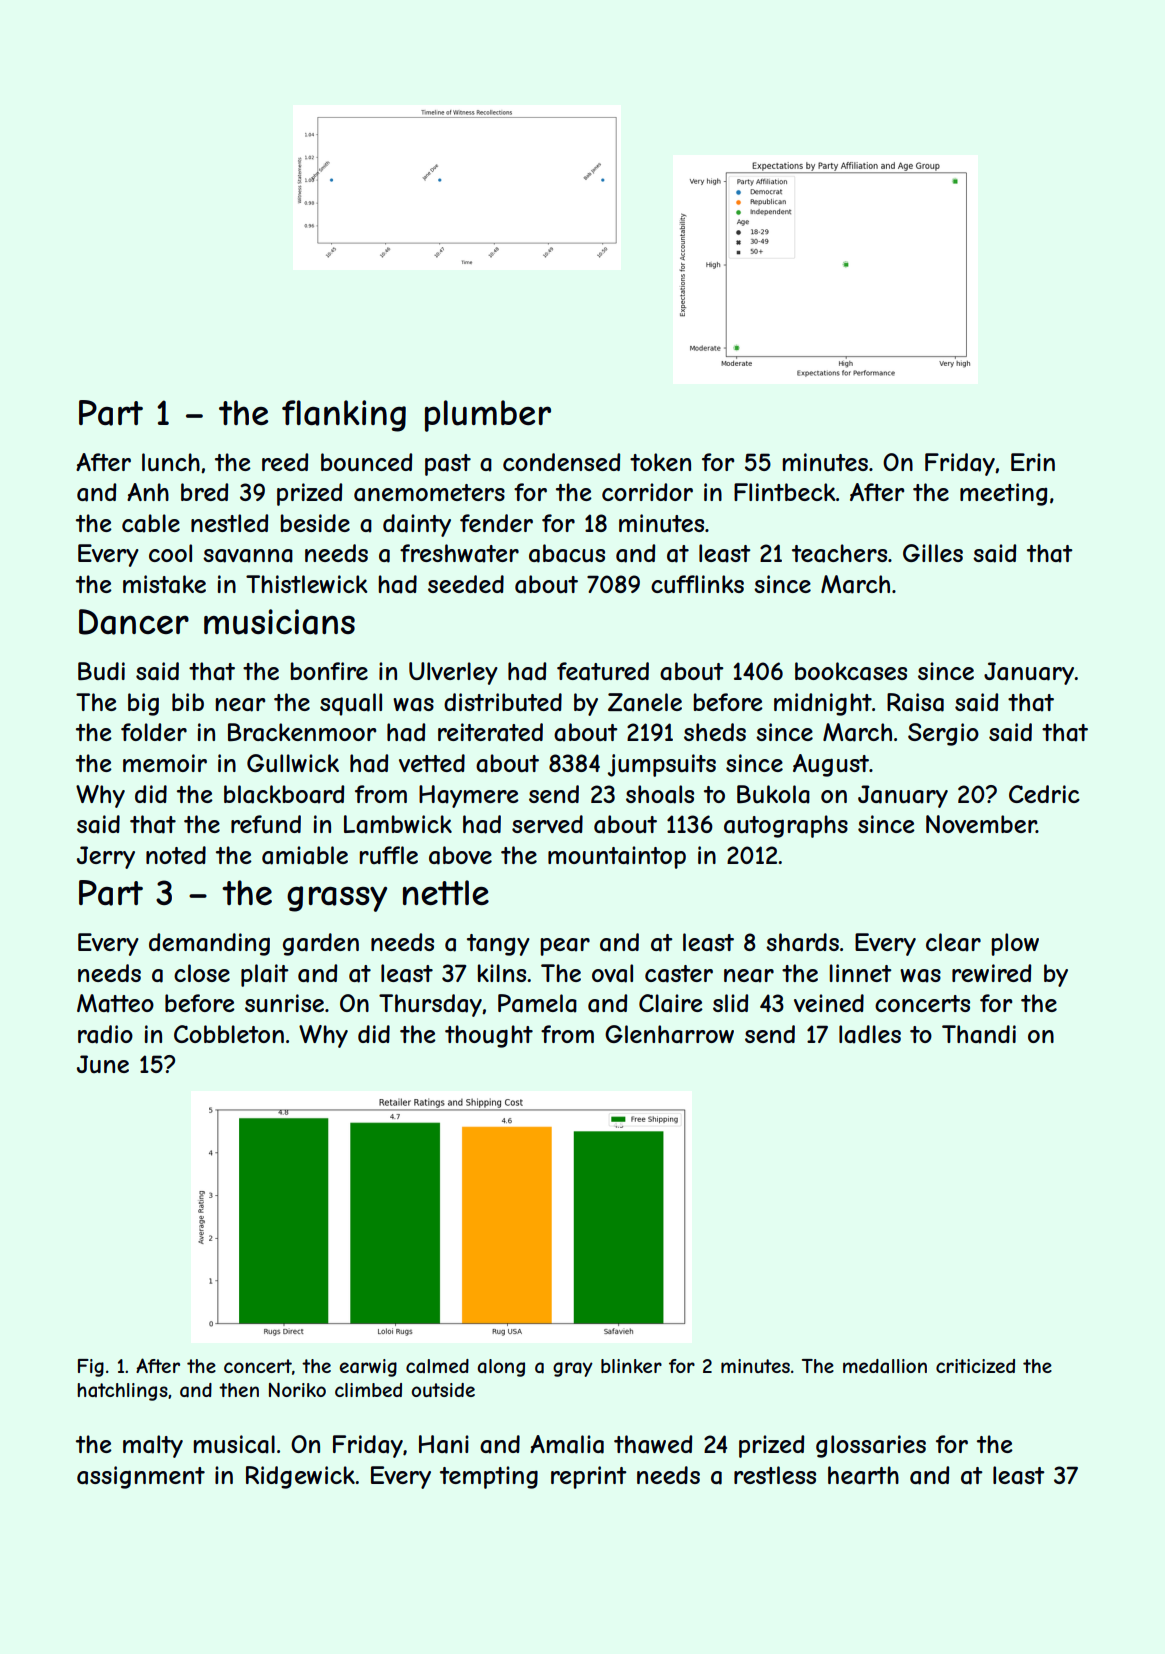  Describe the element at coordinates (134, 622) in the image. I see `Dancer` at that location.
